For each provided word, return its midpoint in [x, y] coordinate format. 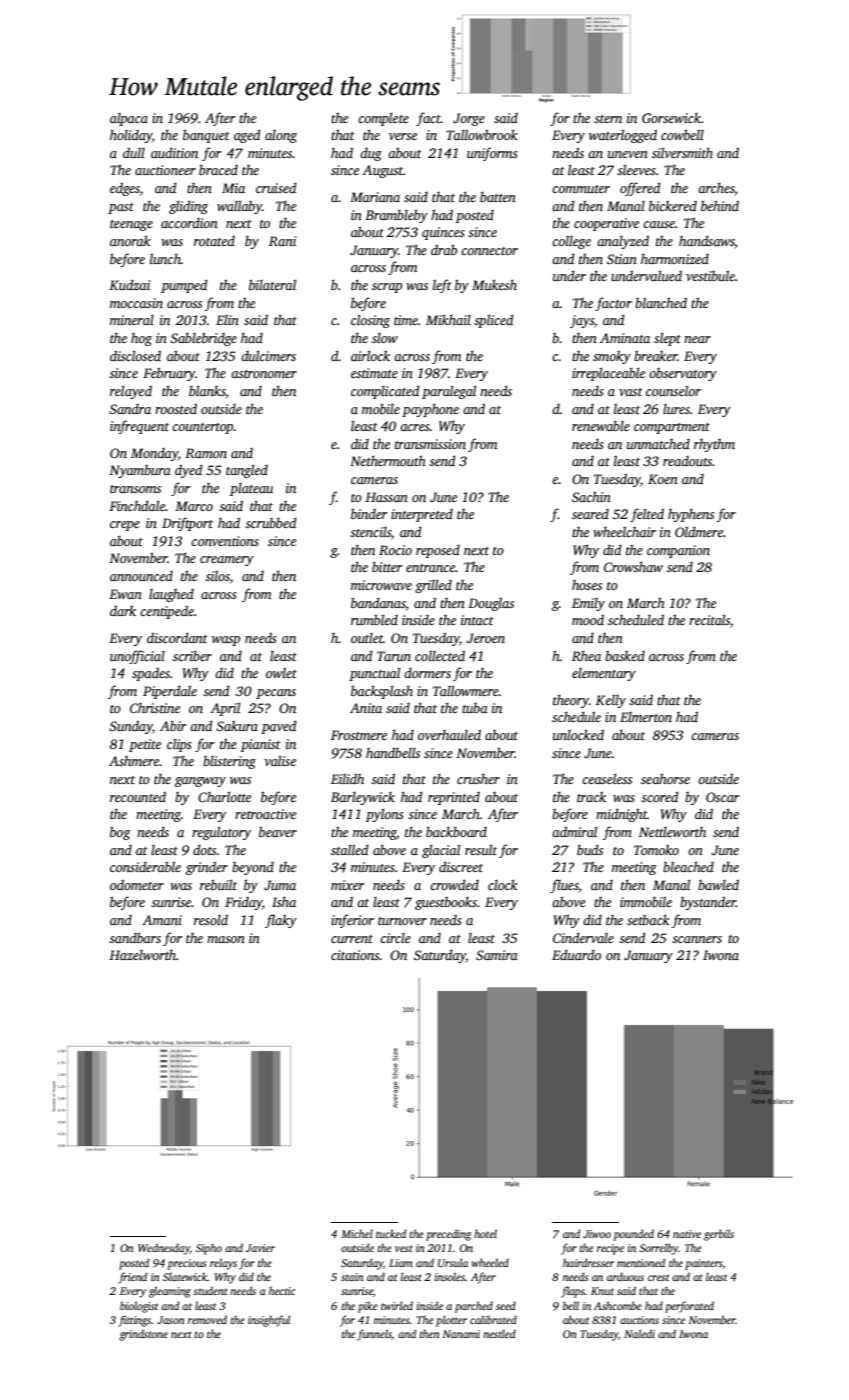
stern [608, 119]
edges [125, 189]
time [406, 320]
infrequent [139, 427]
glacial [441, 851]
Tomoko [656, 850]
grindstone [143, 1335]
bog [120, 833]
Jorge [469, 119]
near [697, 339]
